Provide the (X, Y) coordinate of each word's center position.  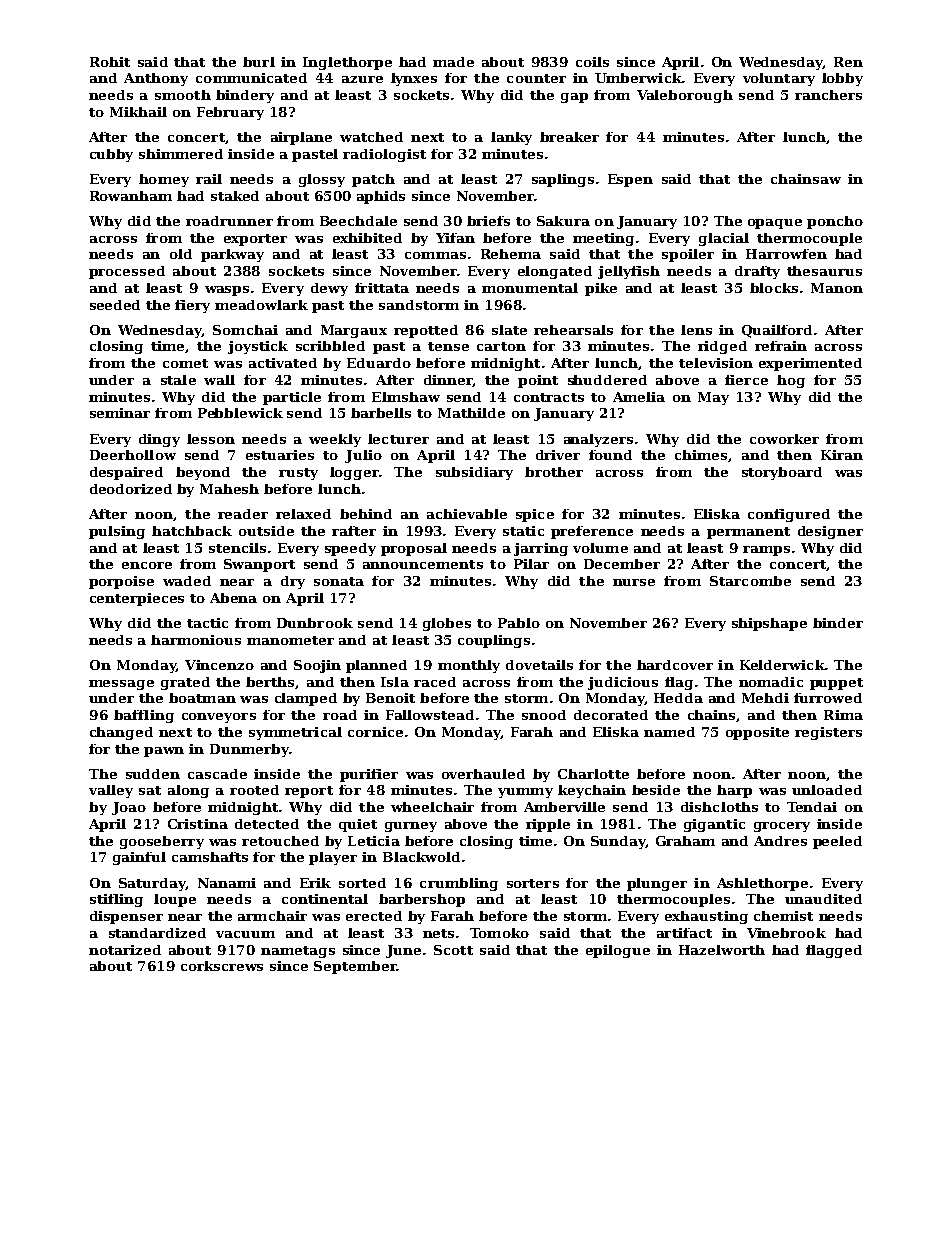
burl (259, 62)
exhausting (706, 917)
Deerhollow (133, 455)
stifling (116, 900)
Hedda (678, 698)
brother (554, 472)
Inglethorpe (347, 63)
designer (830, 532)
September (355, 967)
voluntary (779, 79)
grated (185, 683)
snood (544, 715)
